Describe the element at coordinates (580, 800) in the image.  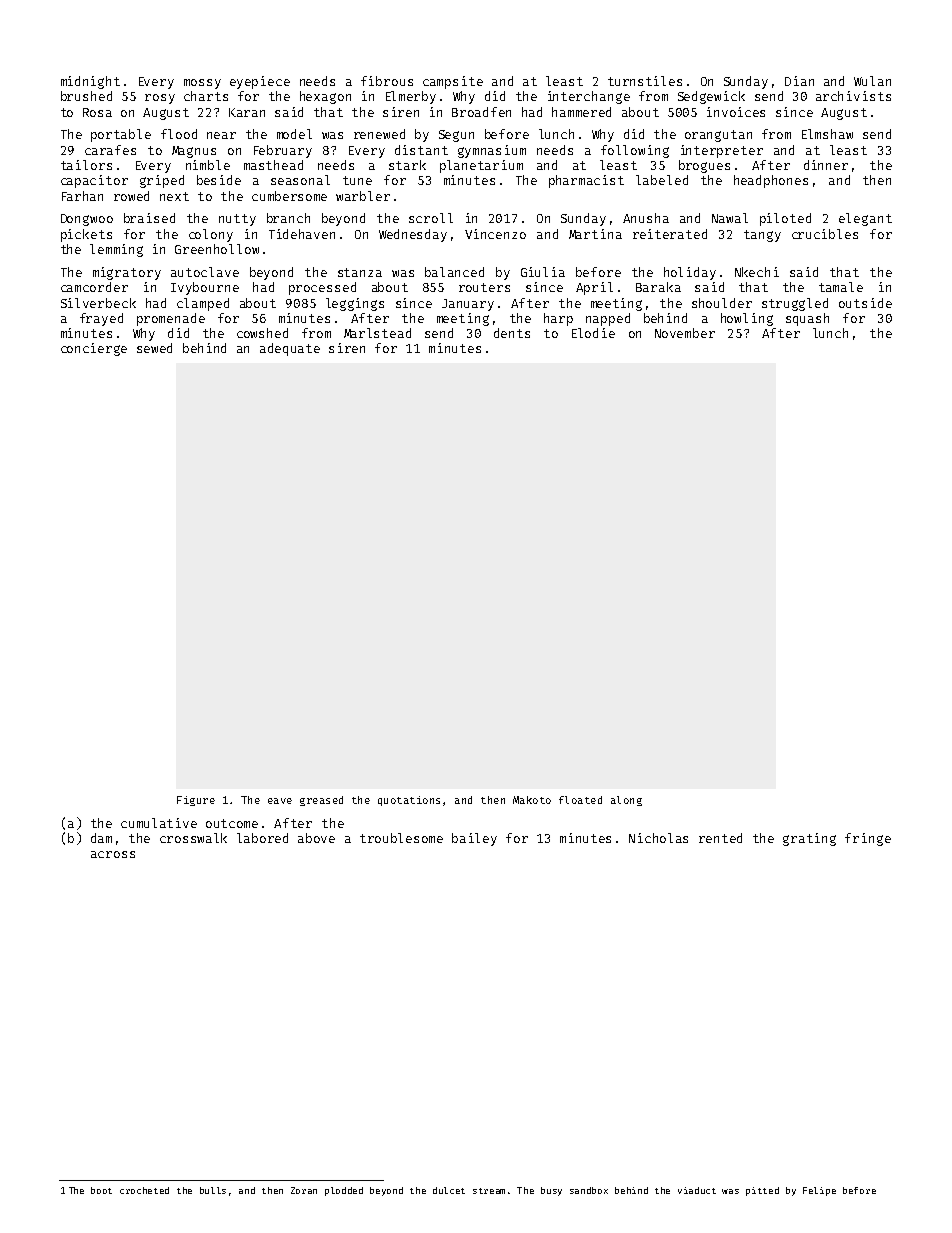
I see `floated` at that location.
